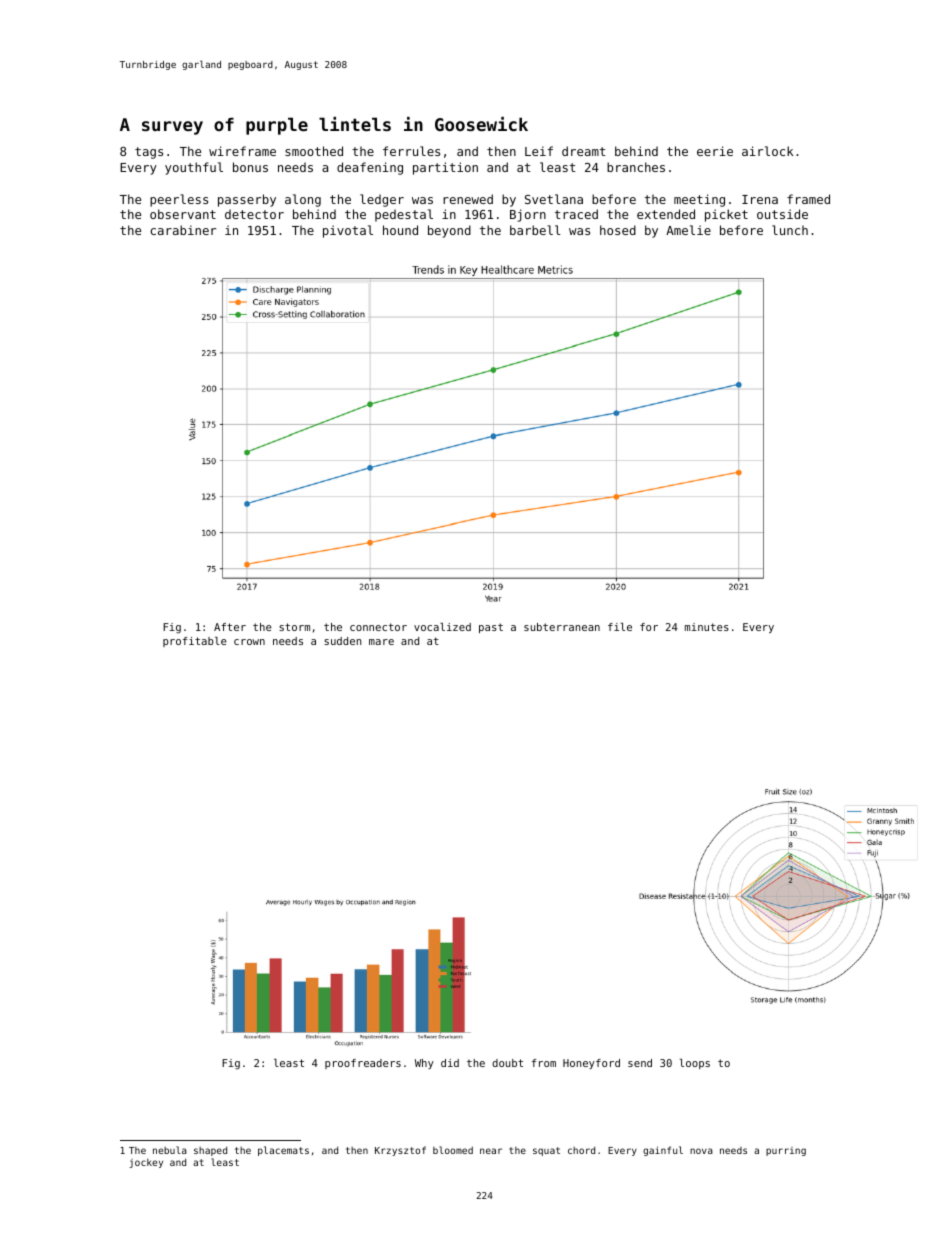  Describe the element at coordinates (442, 627) in the page. I see `vocalized` at that location.
